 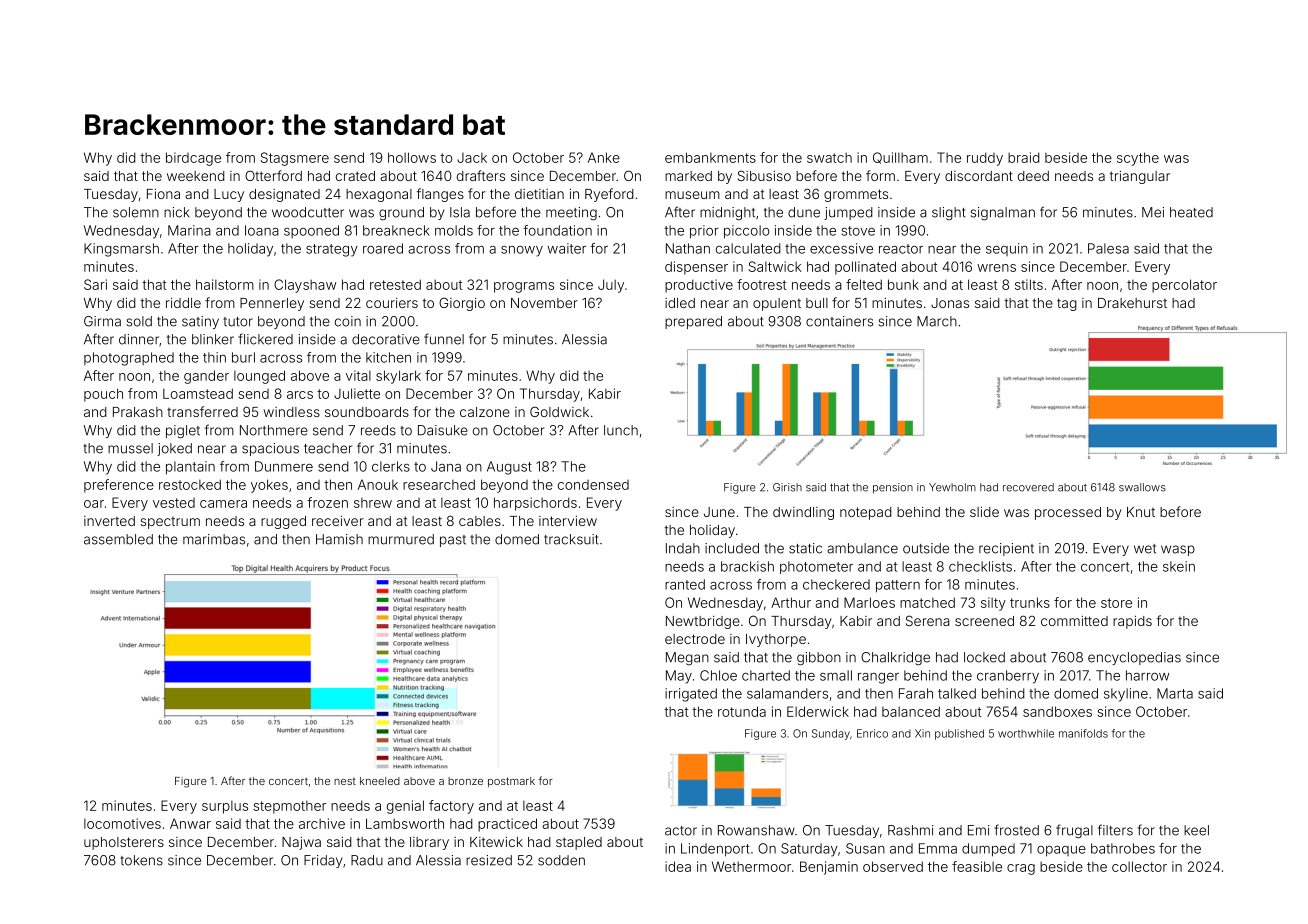 What do you see at coordinates (283, 522) in the image?
I see `rugged` at bounding box center [283, 522].
